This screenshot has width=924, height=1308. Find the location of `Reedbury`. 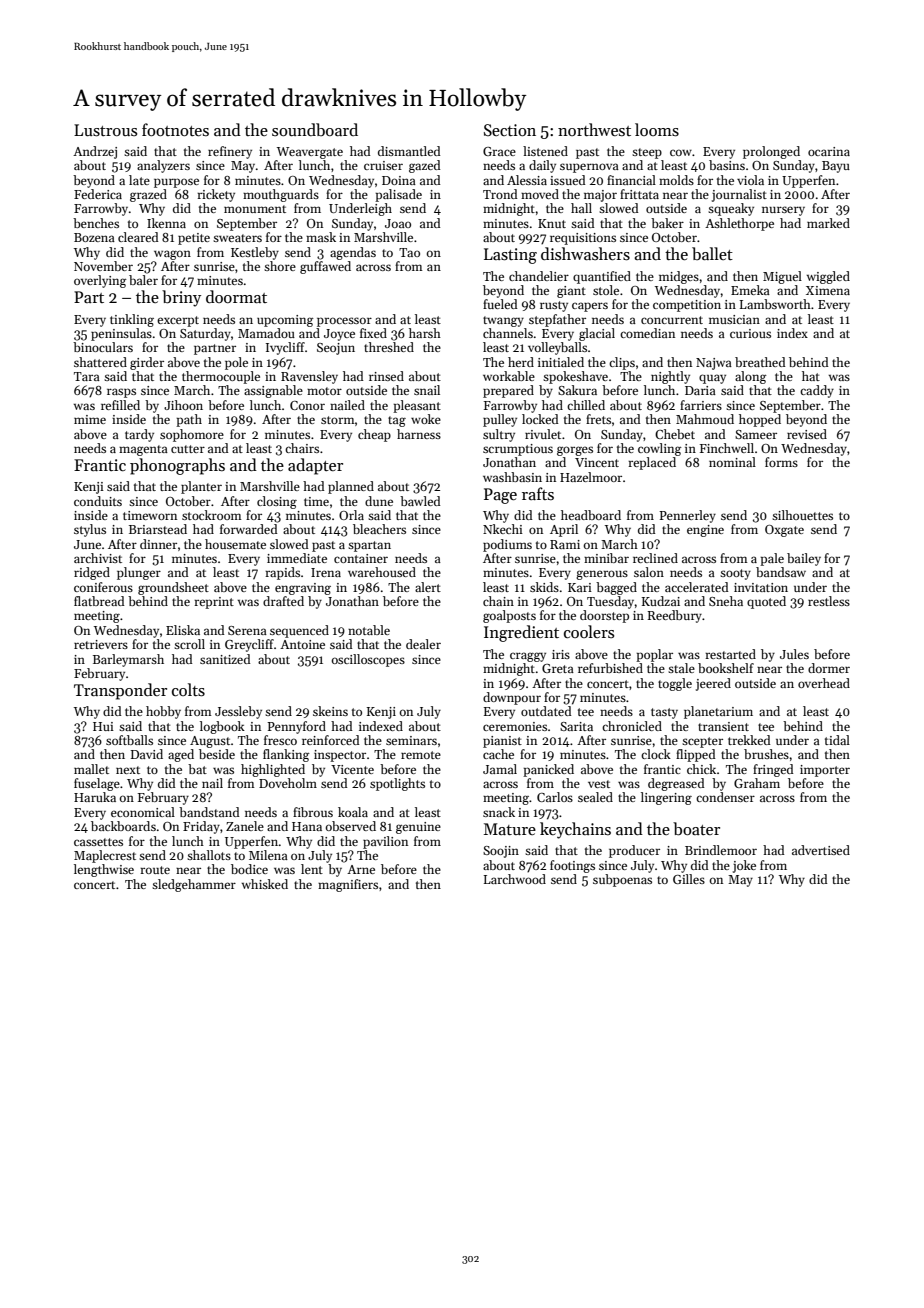

Reedbury is located at coordinates (675, 616).
